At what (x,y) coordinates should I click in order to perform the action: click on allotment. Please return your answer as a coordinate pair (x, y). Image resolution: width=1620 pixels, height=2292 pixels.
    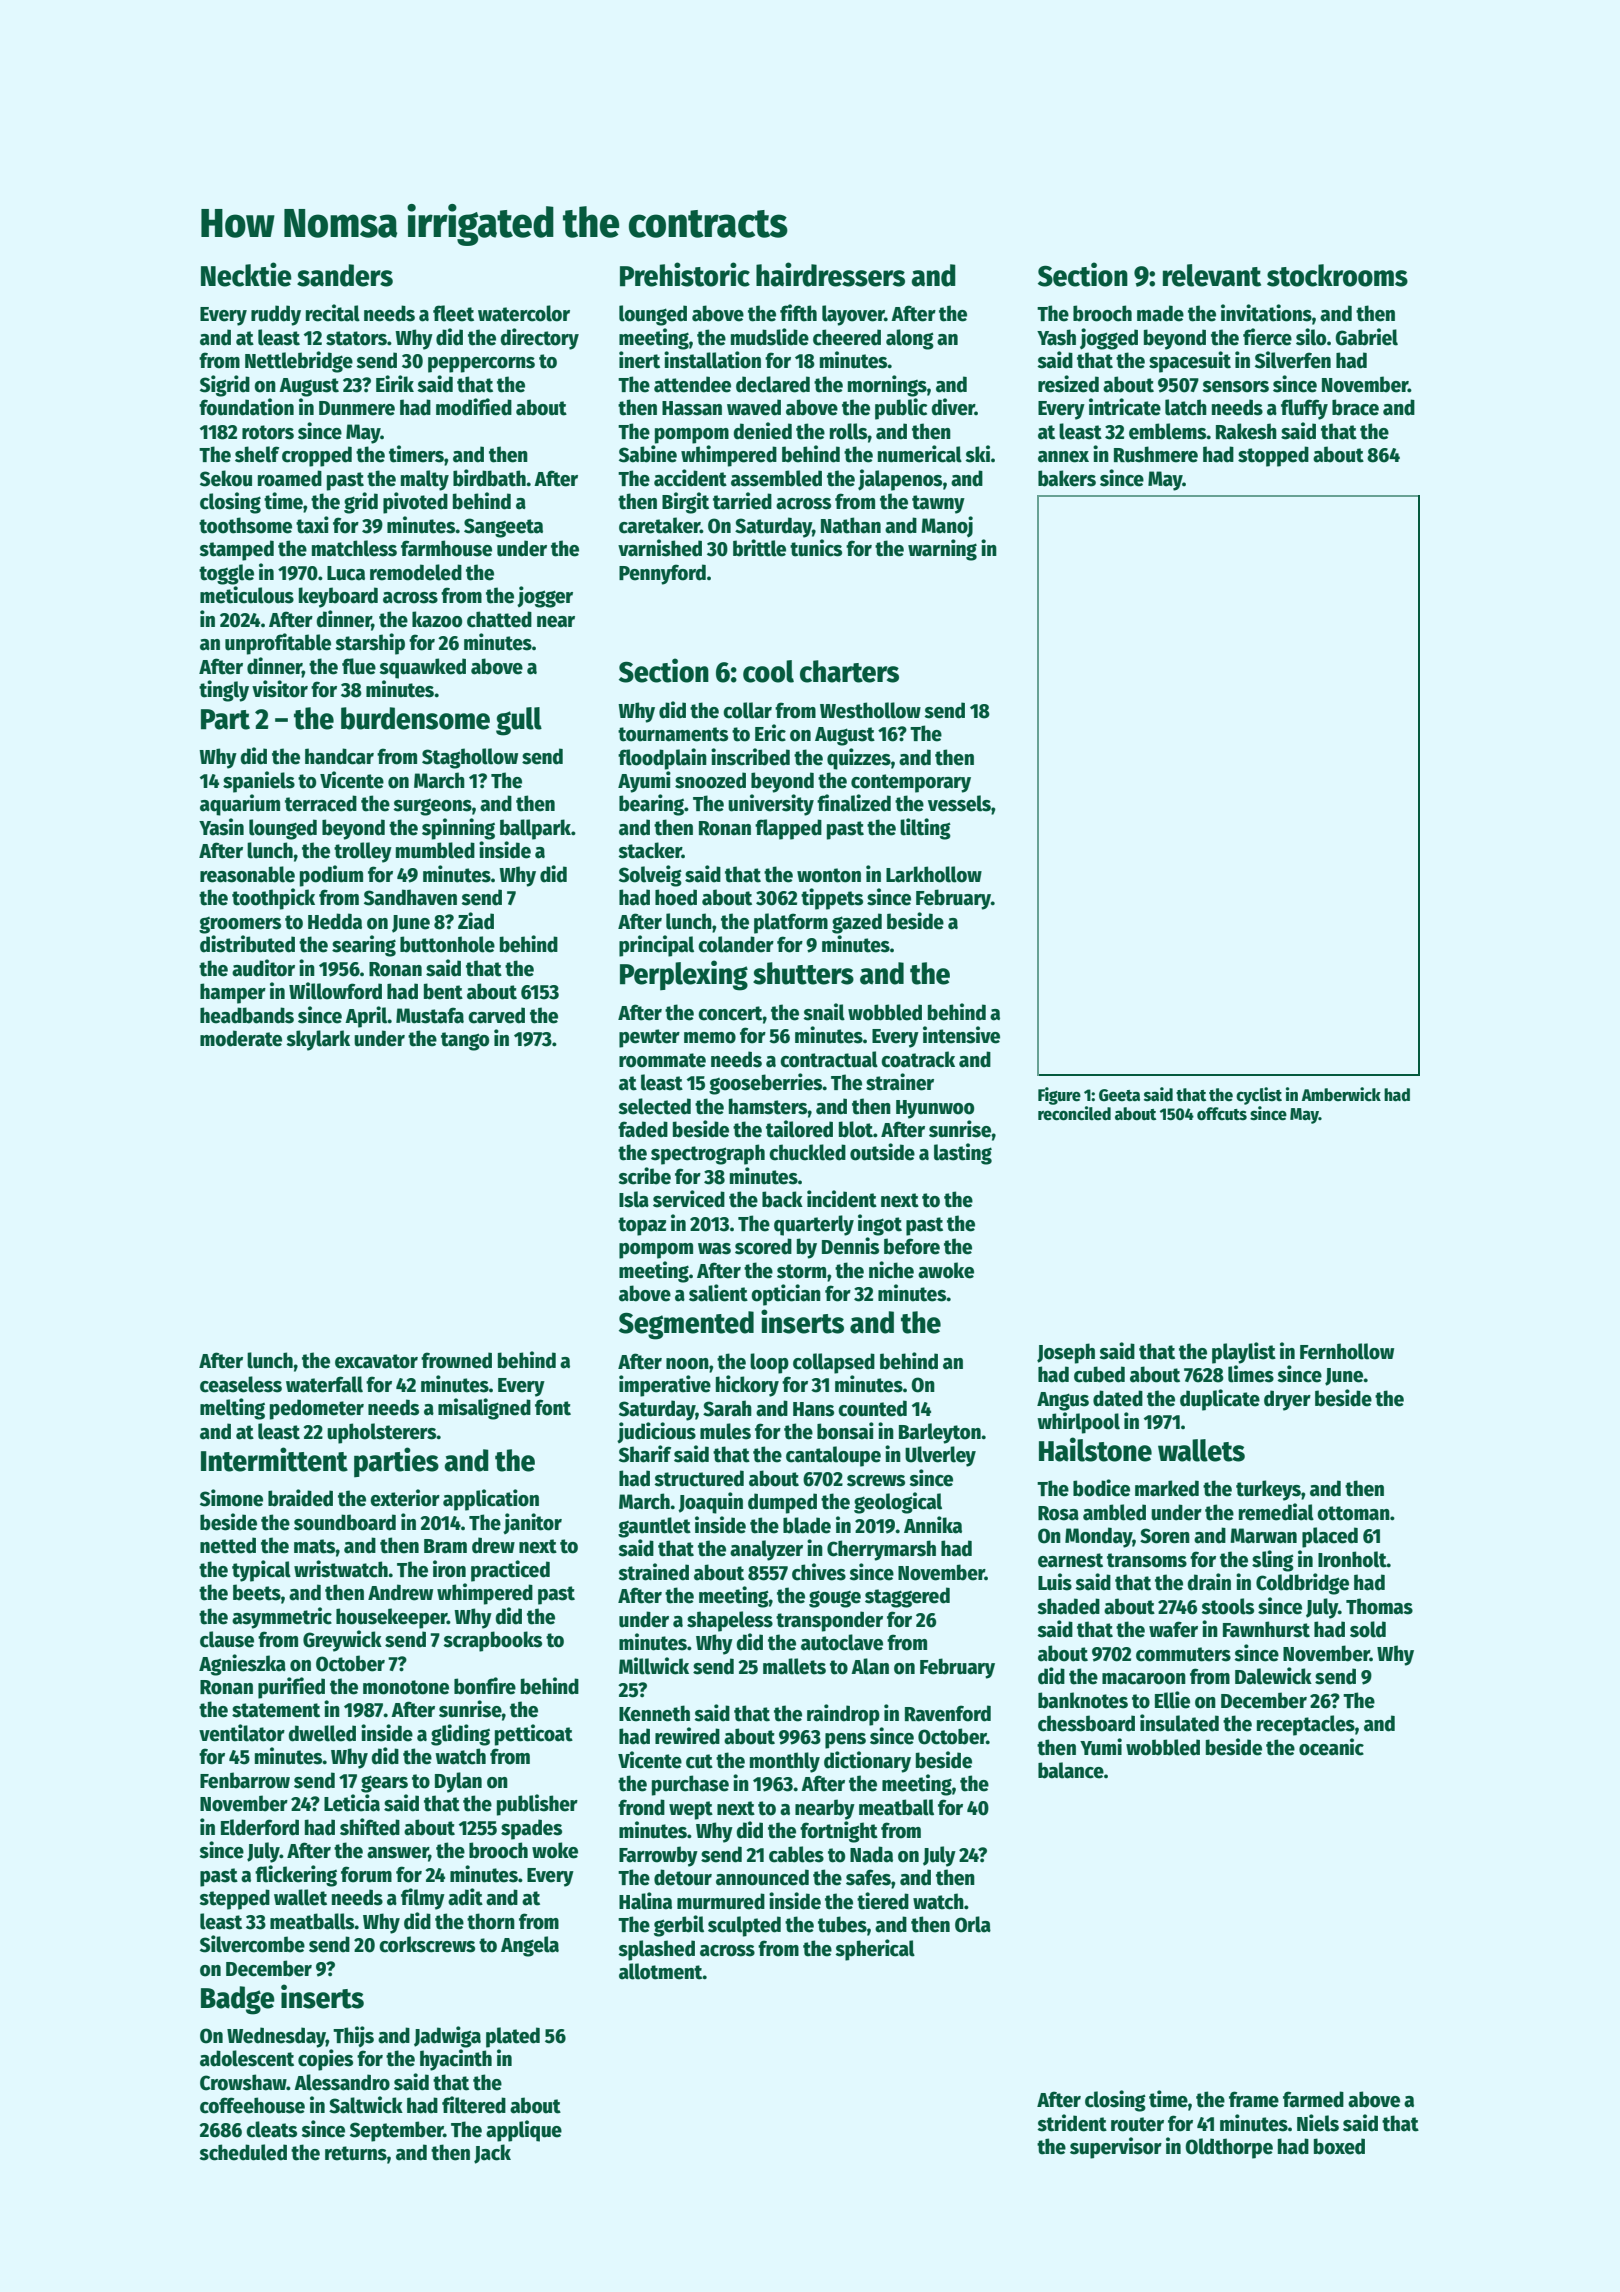
    Looking at the image, I should click on (661, 1971).
